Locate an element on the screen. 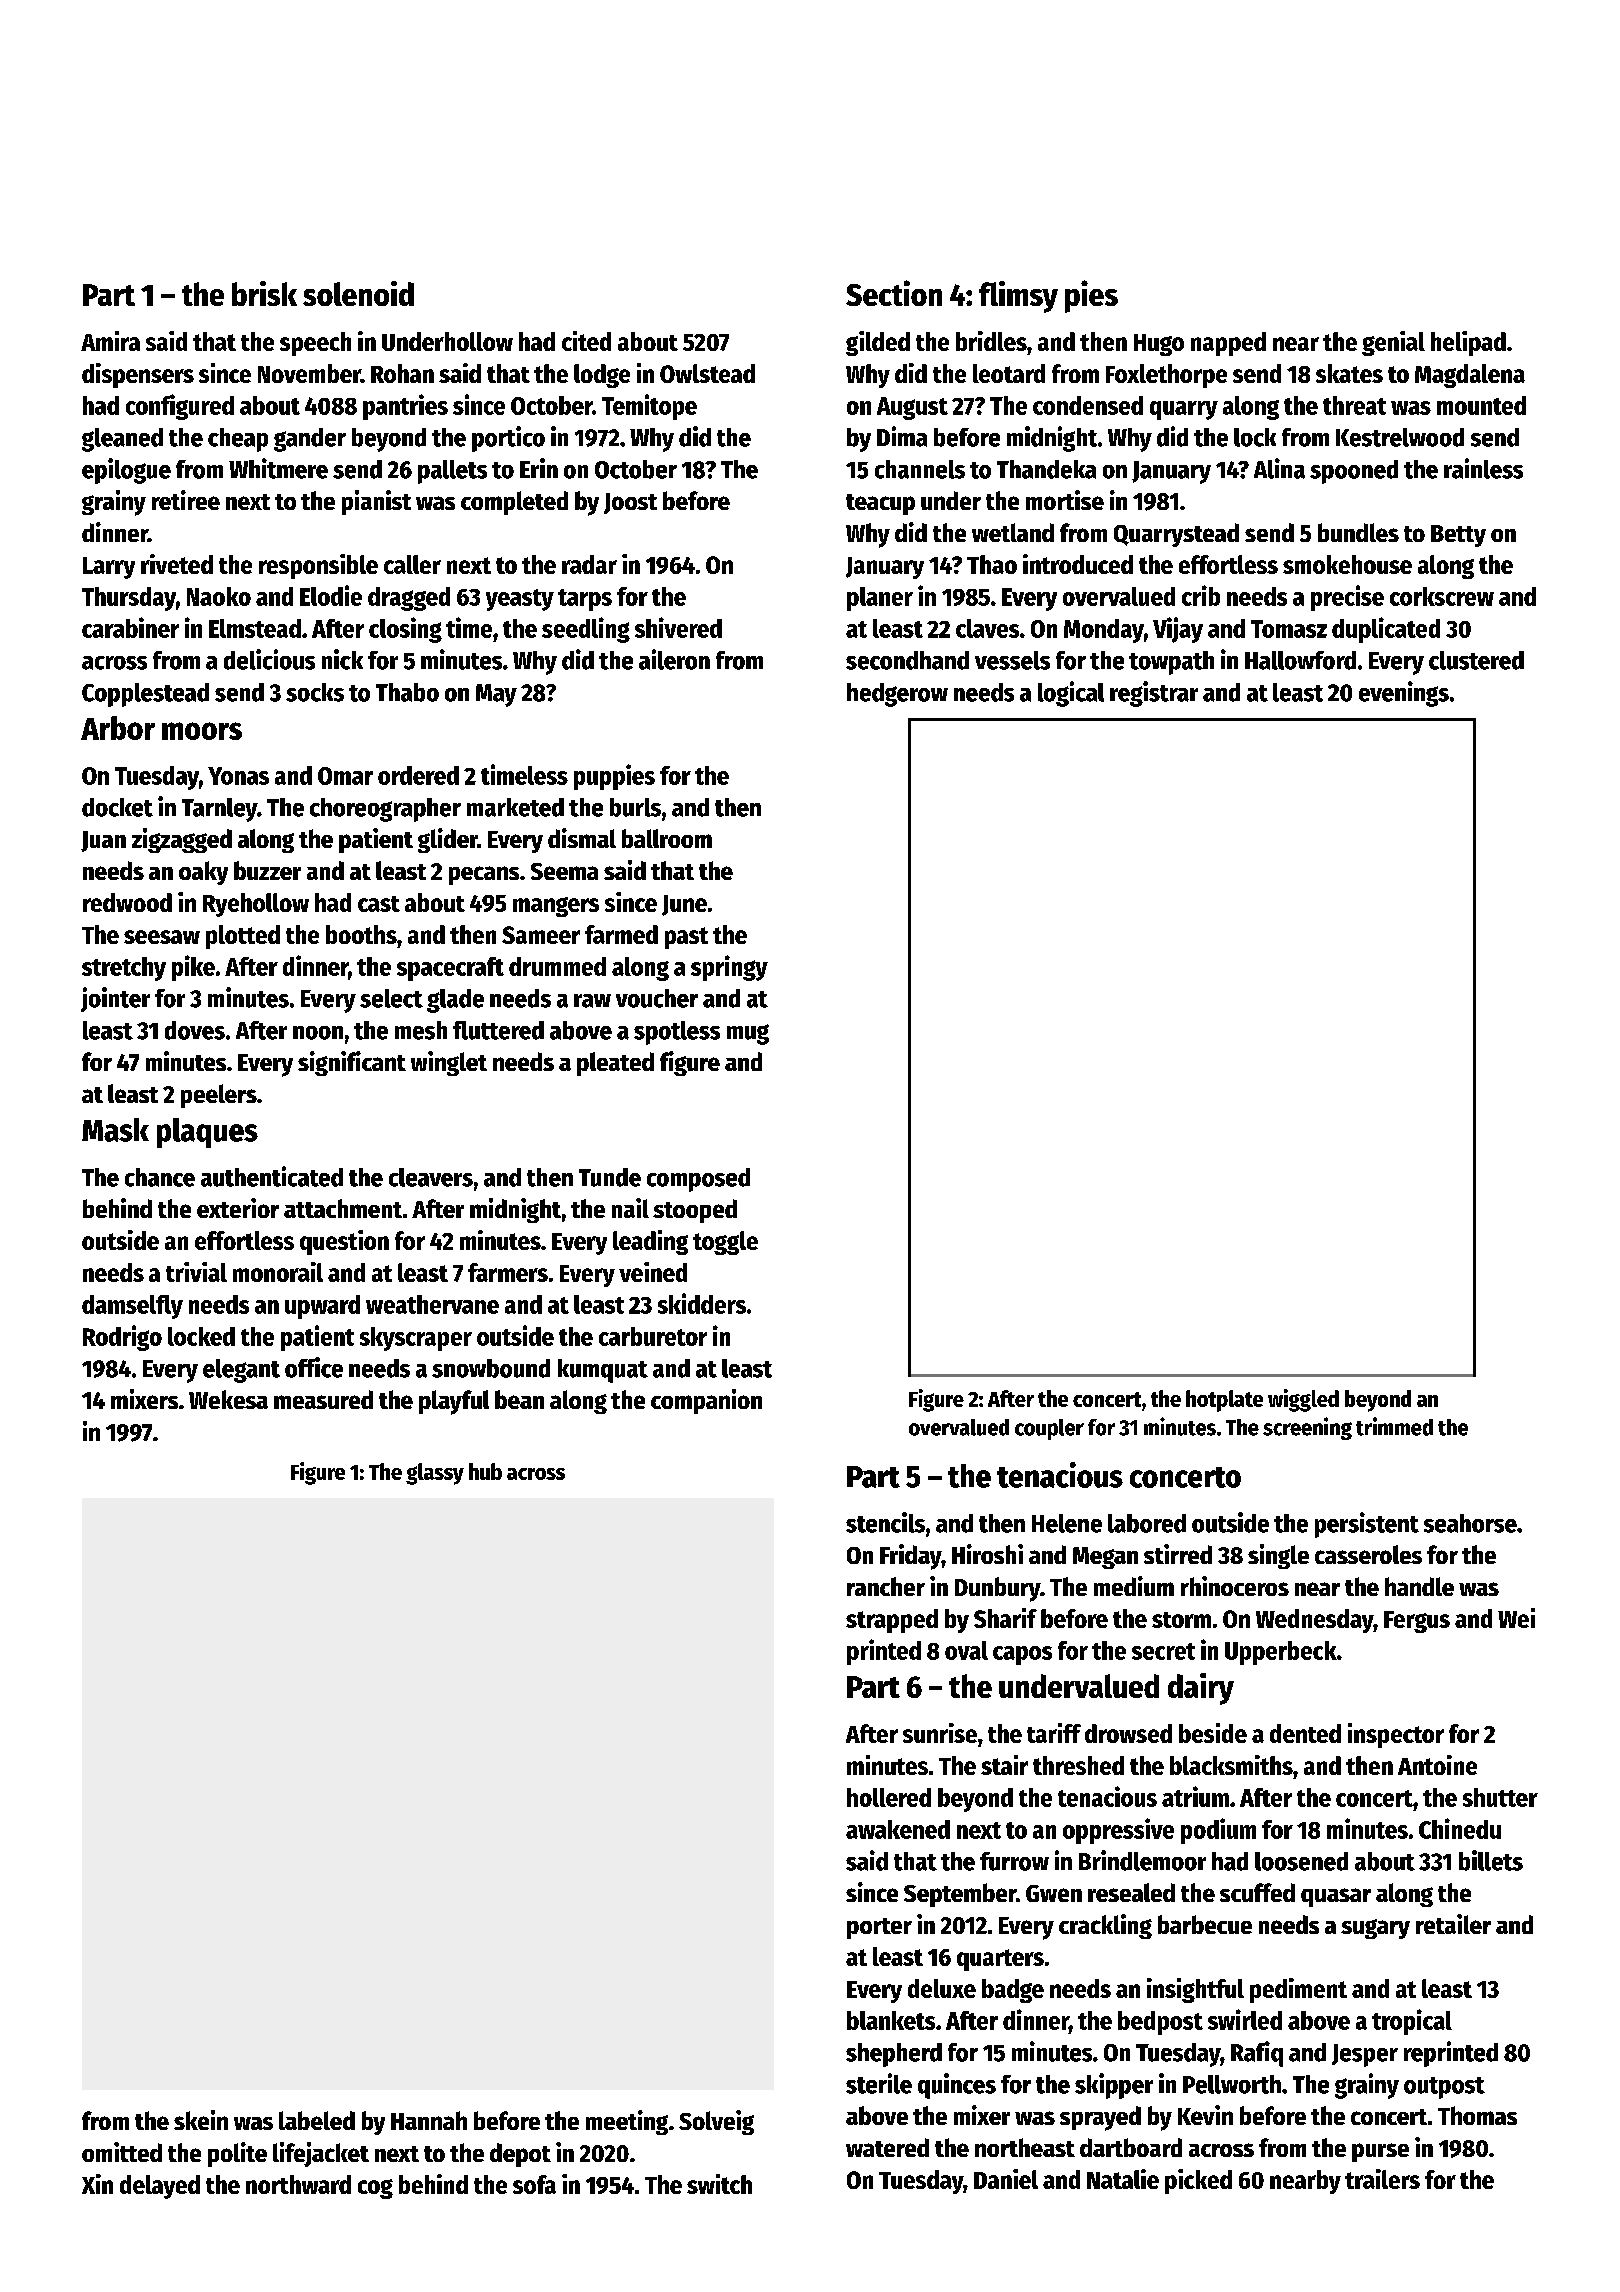 The image size is (1620, 2292). northward is located at coordinates (298, 2184).
